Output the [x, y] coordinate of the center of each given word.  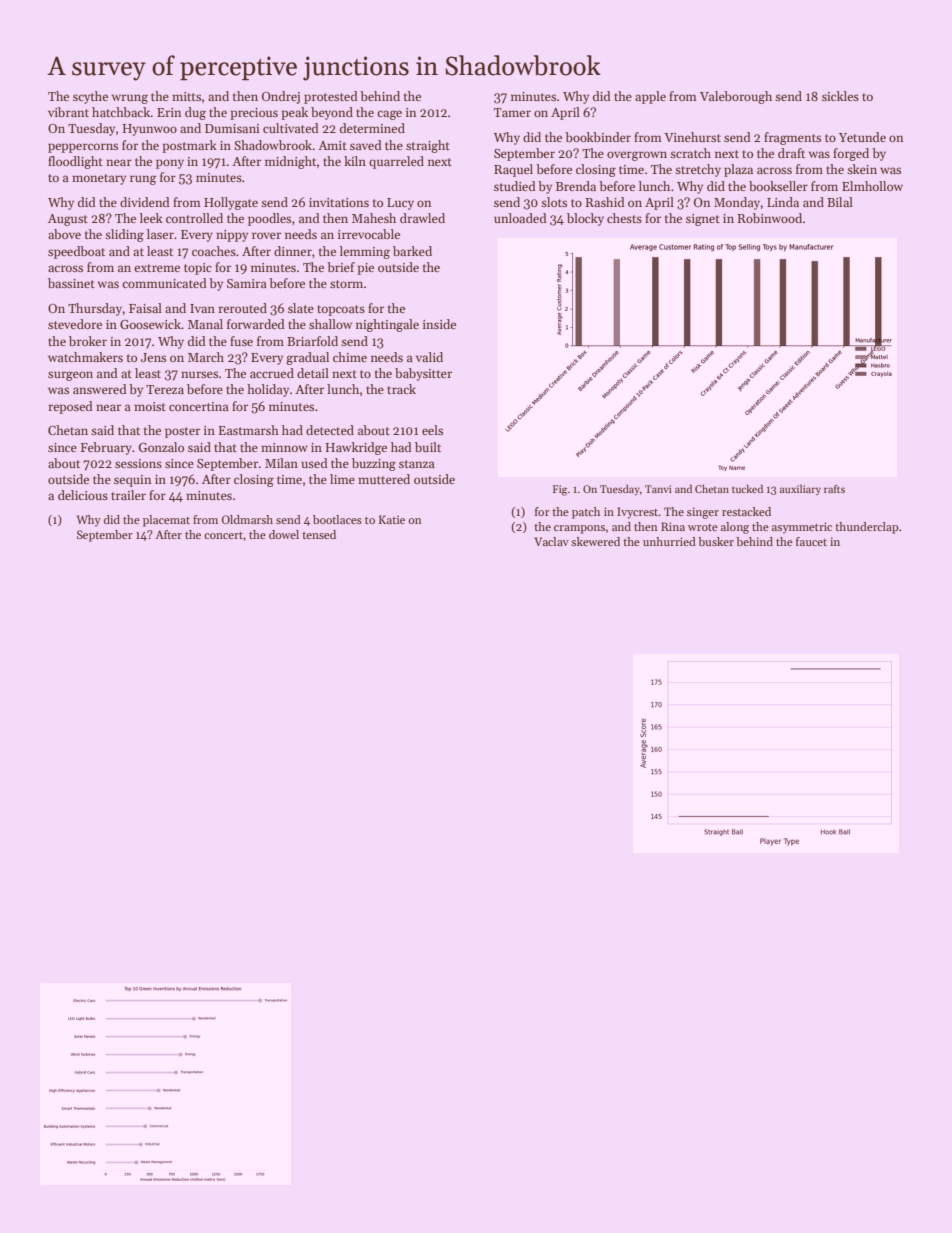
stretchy [698, 170]
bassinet [71, 283]
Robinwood [770, 218]
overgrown [637, 156]
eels [432, 430]
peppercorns [83, 148]
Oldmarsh [247, 519]
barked [412, 251]
